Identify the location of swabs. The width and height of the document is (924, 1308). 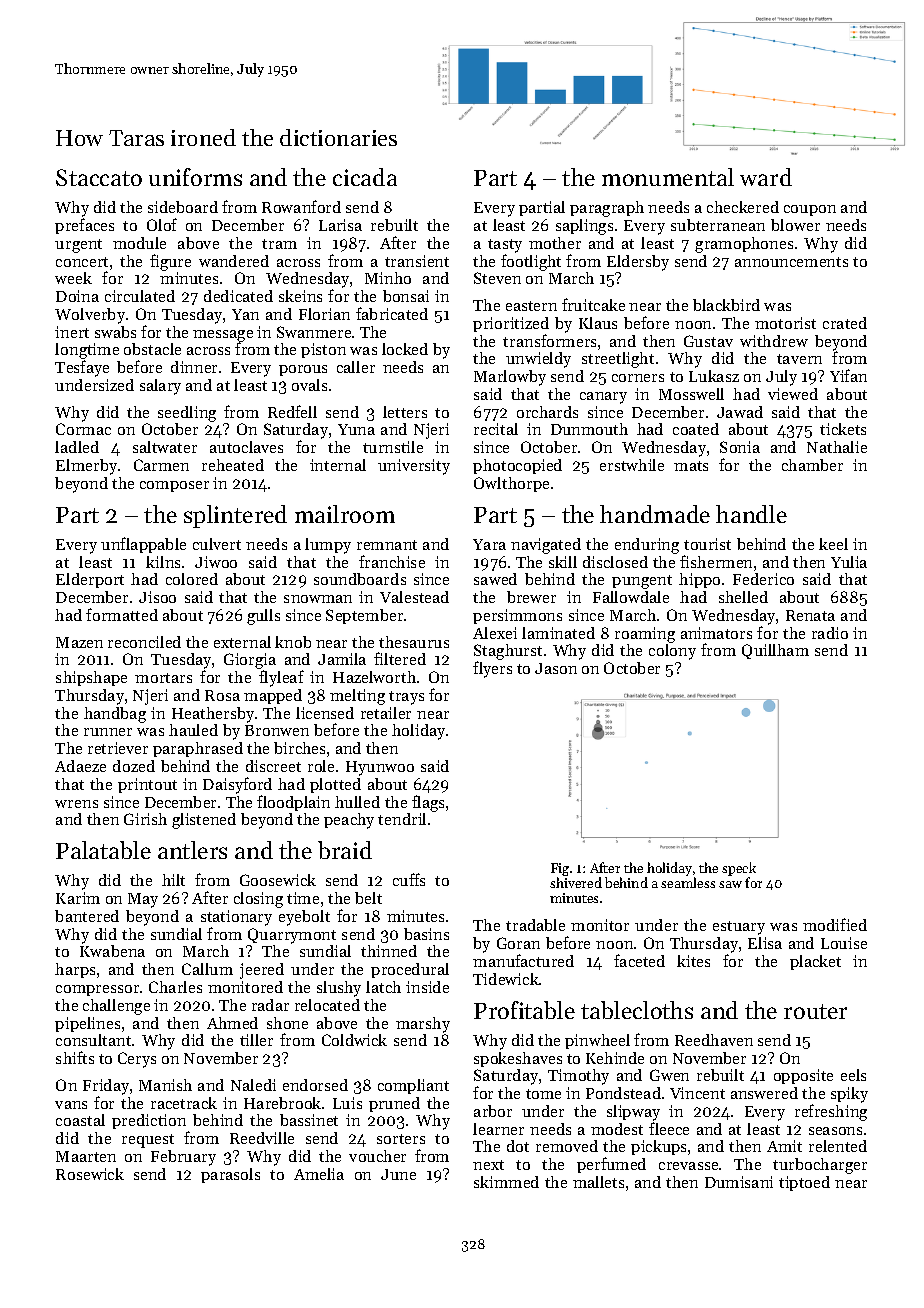
(115, 332).
